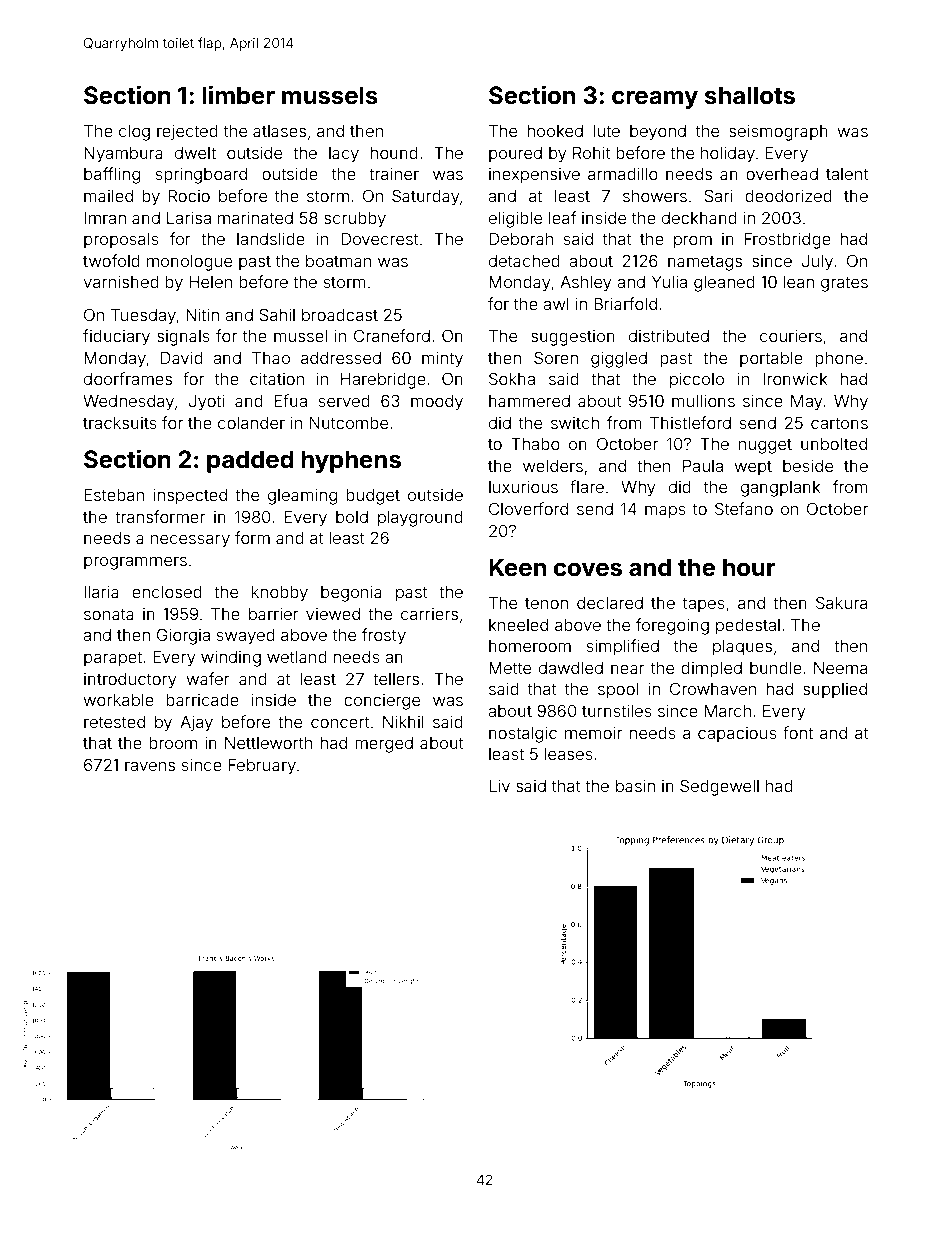  What do you see at coordinates (690, 422) in the screenshot?
I see `Thistleford` at bounding box center [690, 422].
